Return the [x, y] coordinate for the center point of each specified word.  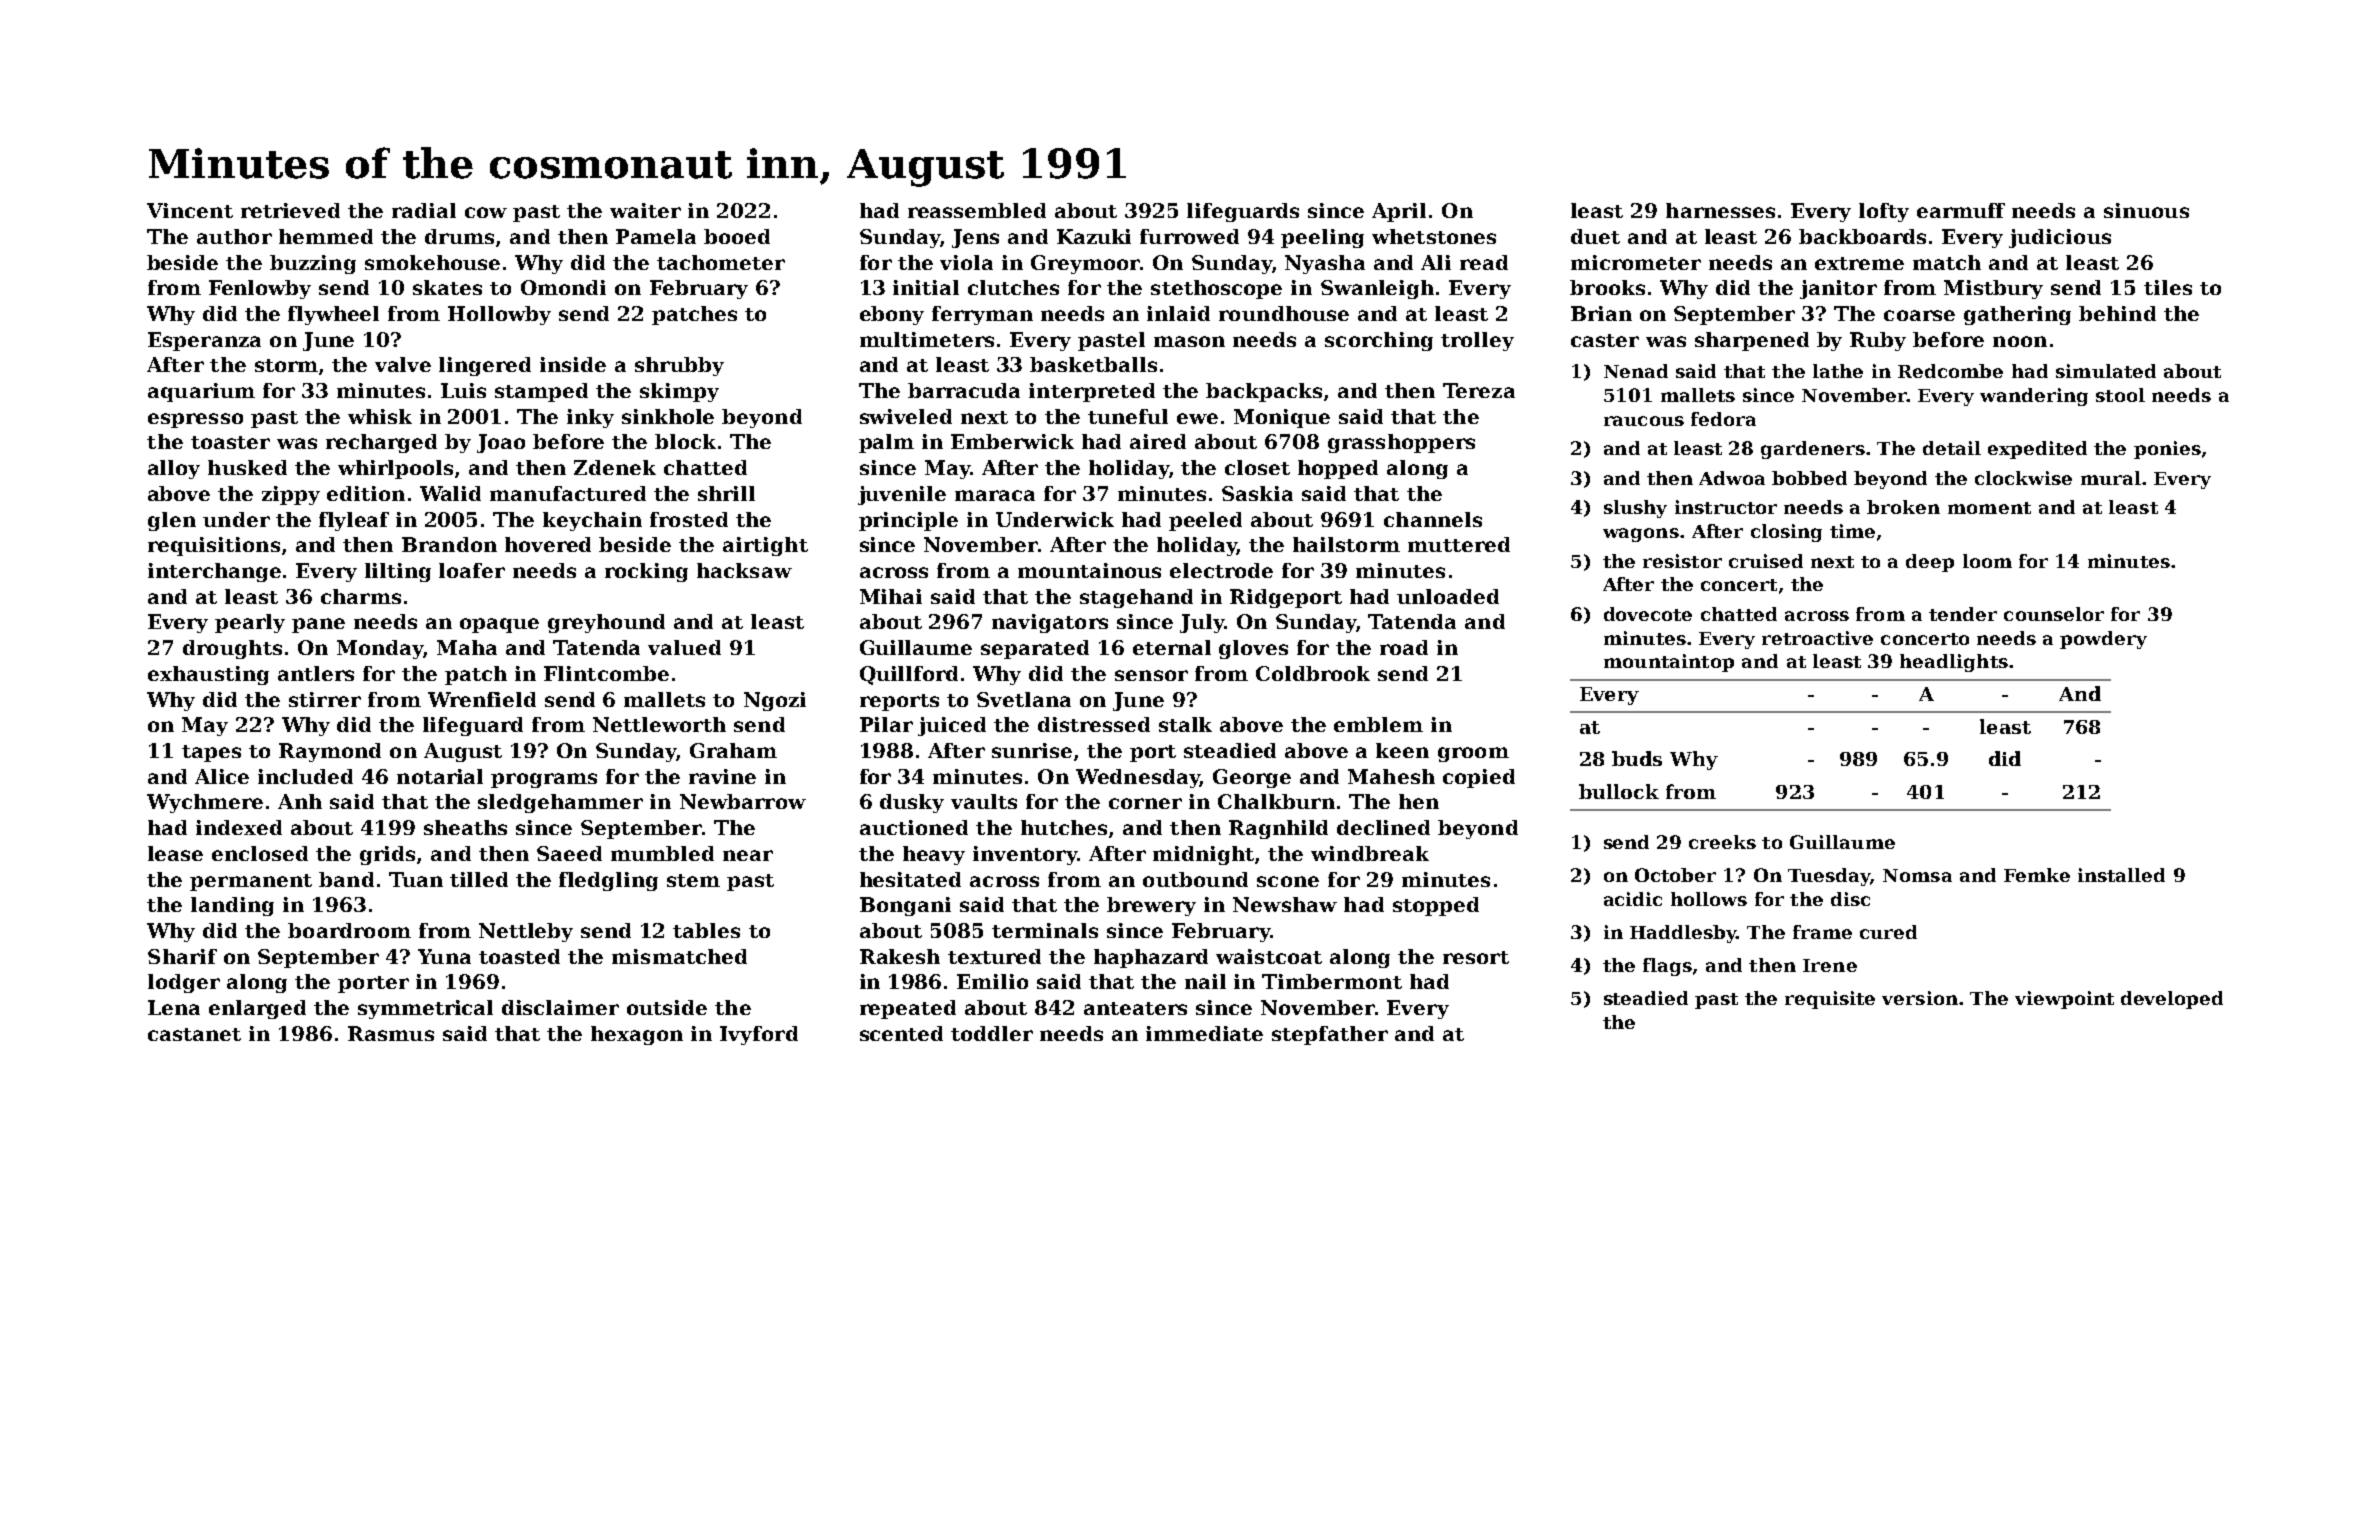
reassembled [977, 210]
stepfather [1330, 1035]
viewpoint [2064, 1000]
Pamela [656, 236]
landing [232, 906]
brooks [1607, 287]
